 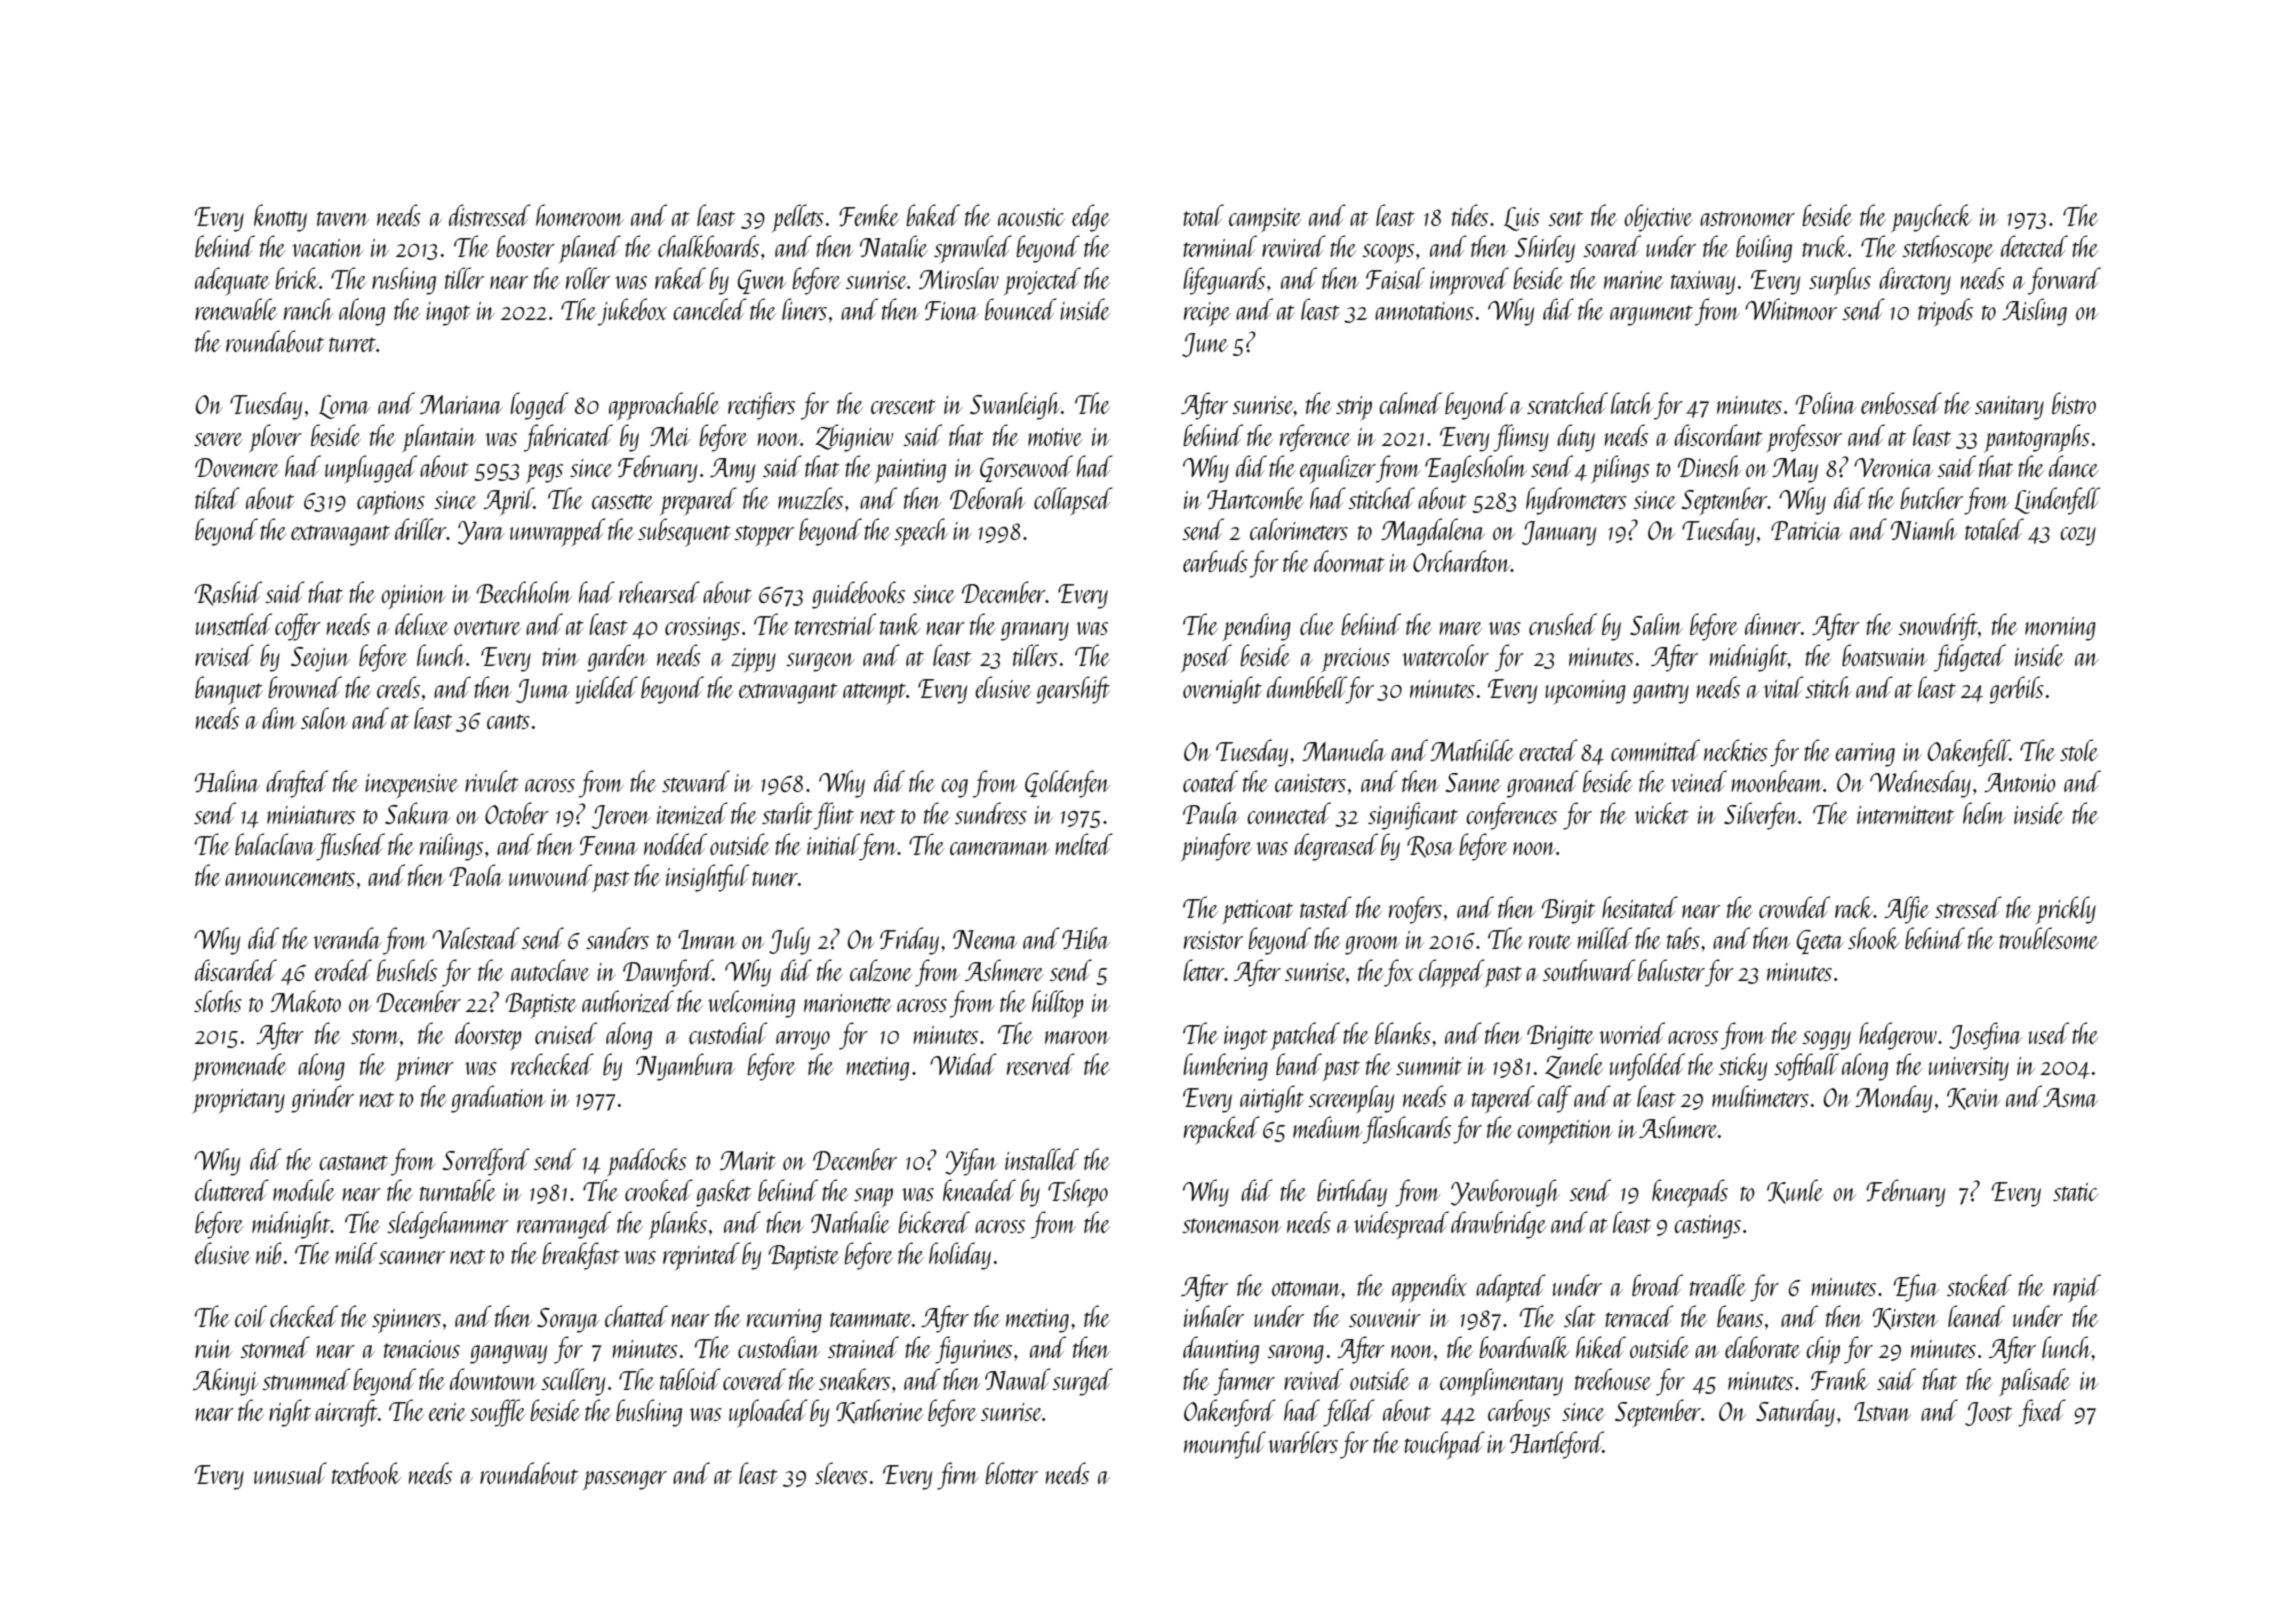 I want to click on Patricia, so click(x=1806, y=530).
